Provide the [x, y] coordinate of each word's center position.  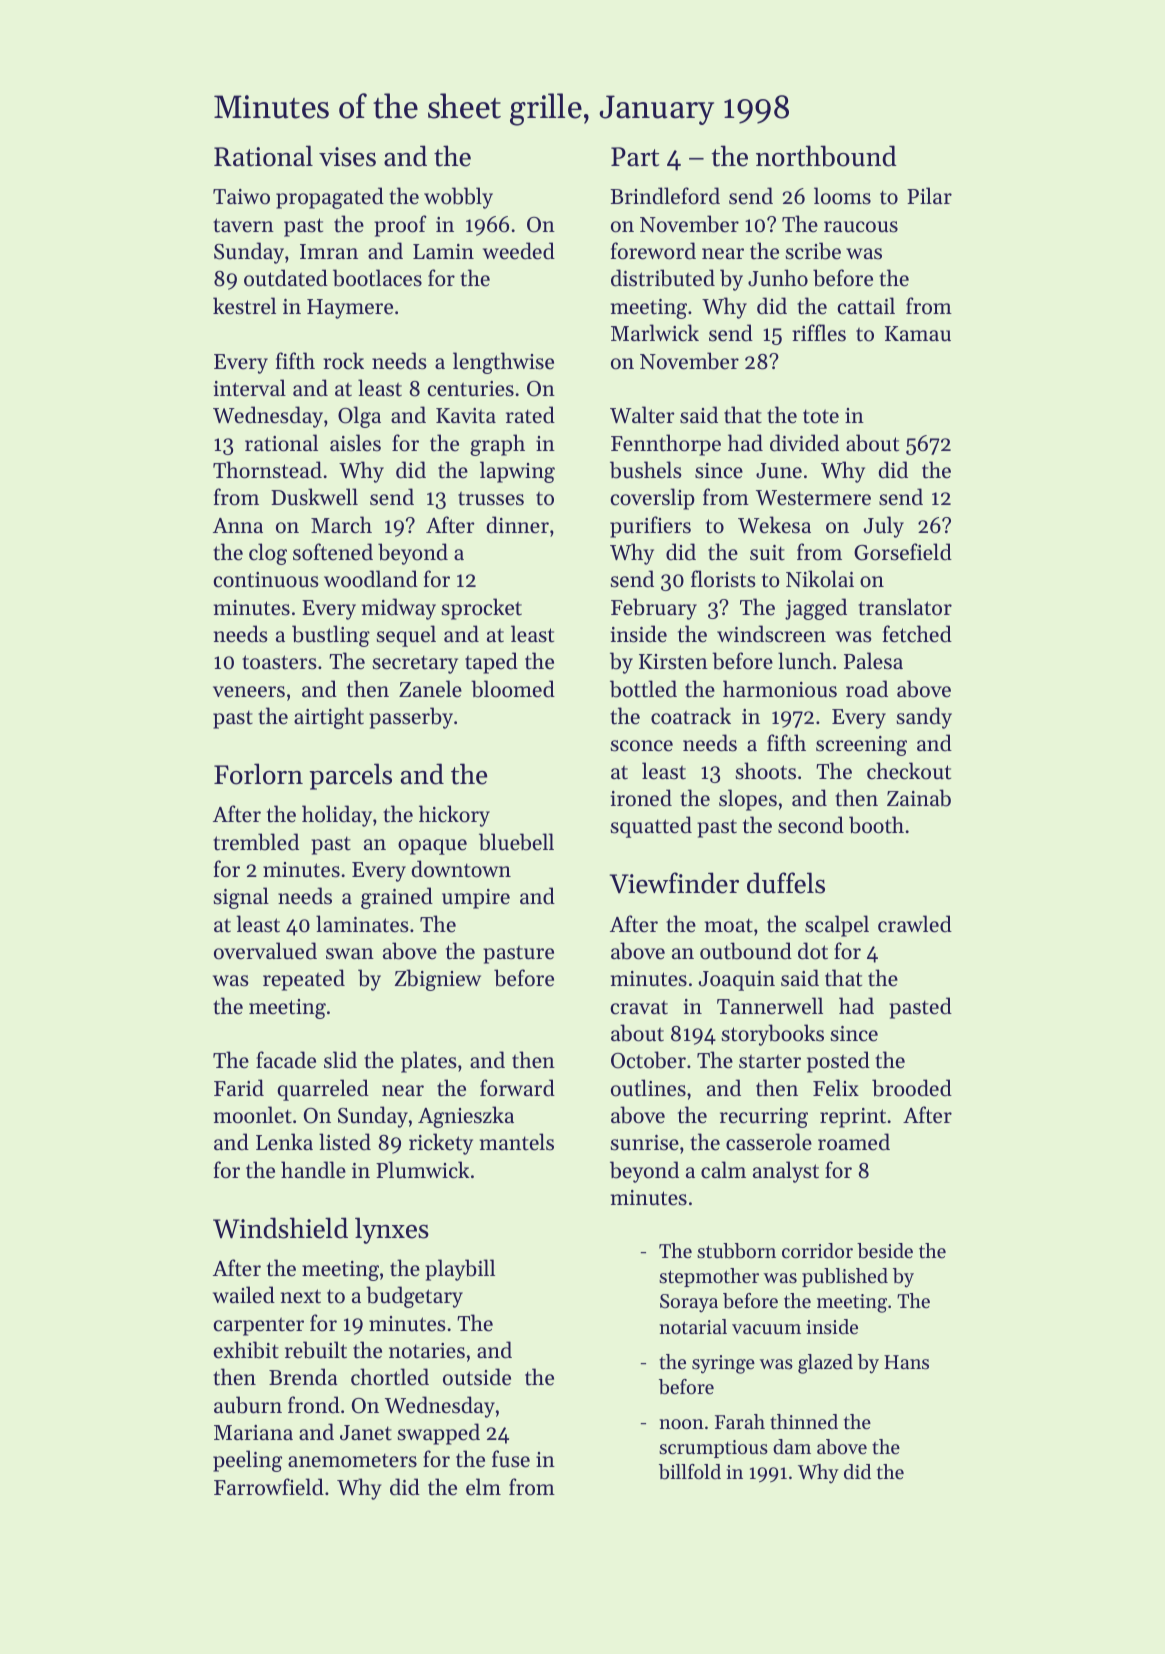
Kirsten [673, 662]
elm [483, 1487]
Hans [906, 1362]
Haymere [350, 309]
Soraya [689, 1303]
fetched [917, 634]
